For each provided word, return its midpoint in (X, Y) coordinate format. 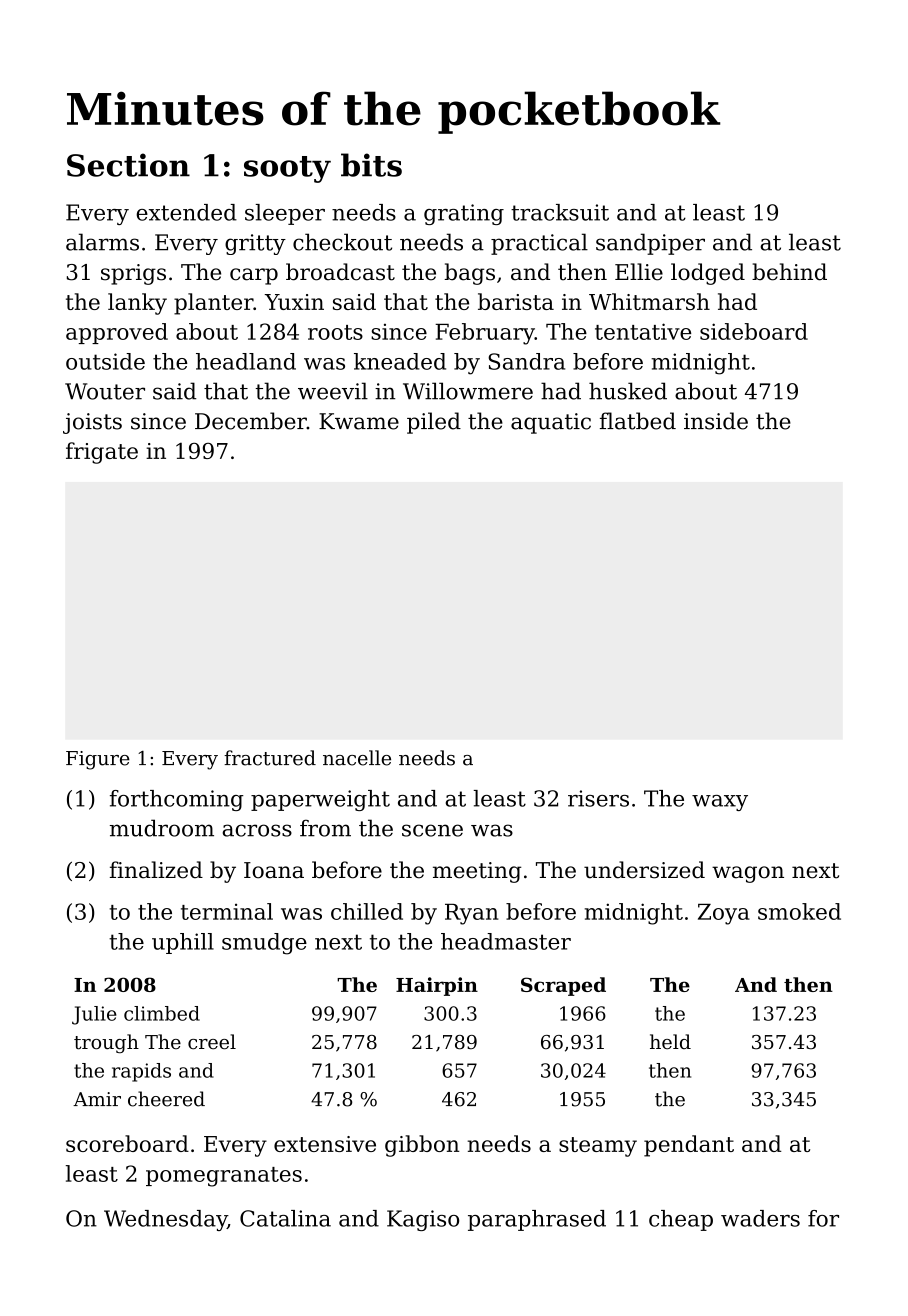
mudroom (162, 828)
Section (128, 165)
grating (464, 214)
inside (716, 421)
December (251, 421)
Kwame (359, 421)
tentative (643, 331)
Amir (97, 1099)
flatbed (638, 421)
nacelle (357, 758)
